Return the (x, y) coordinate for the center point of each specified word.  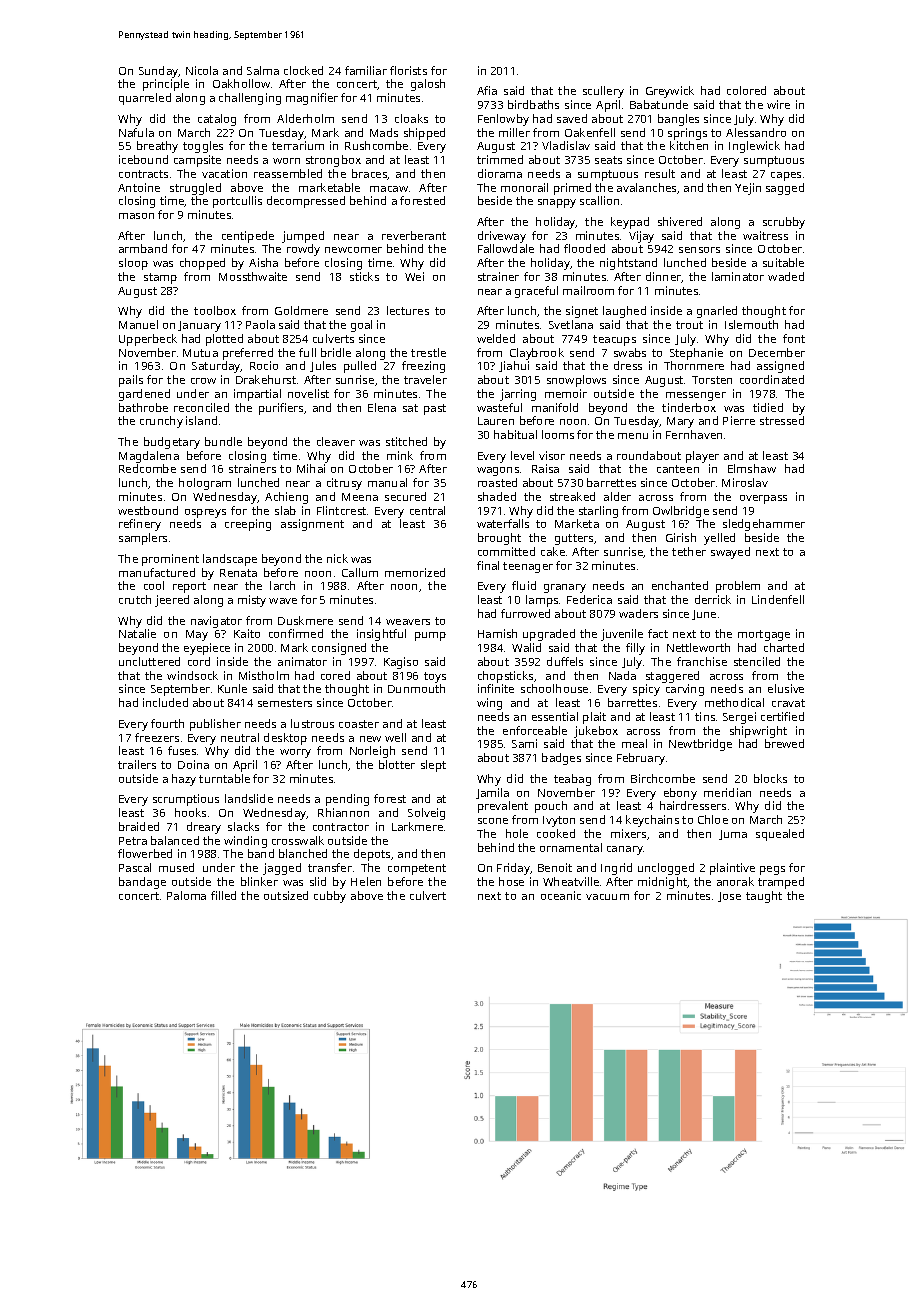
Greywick (670, 92)
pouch (551, 807)
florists (408, 70)
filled (223, 895)
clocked (303, 70)
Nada (622, 675)
